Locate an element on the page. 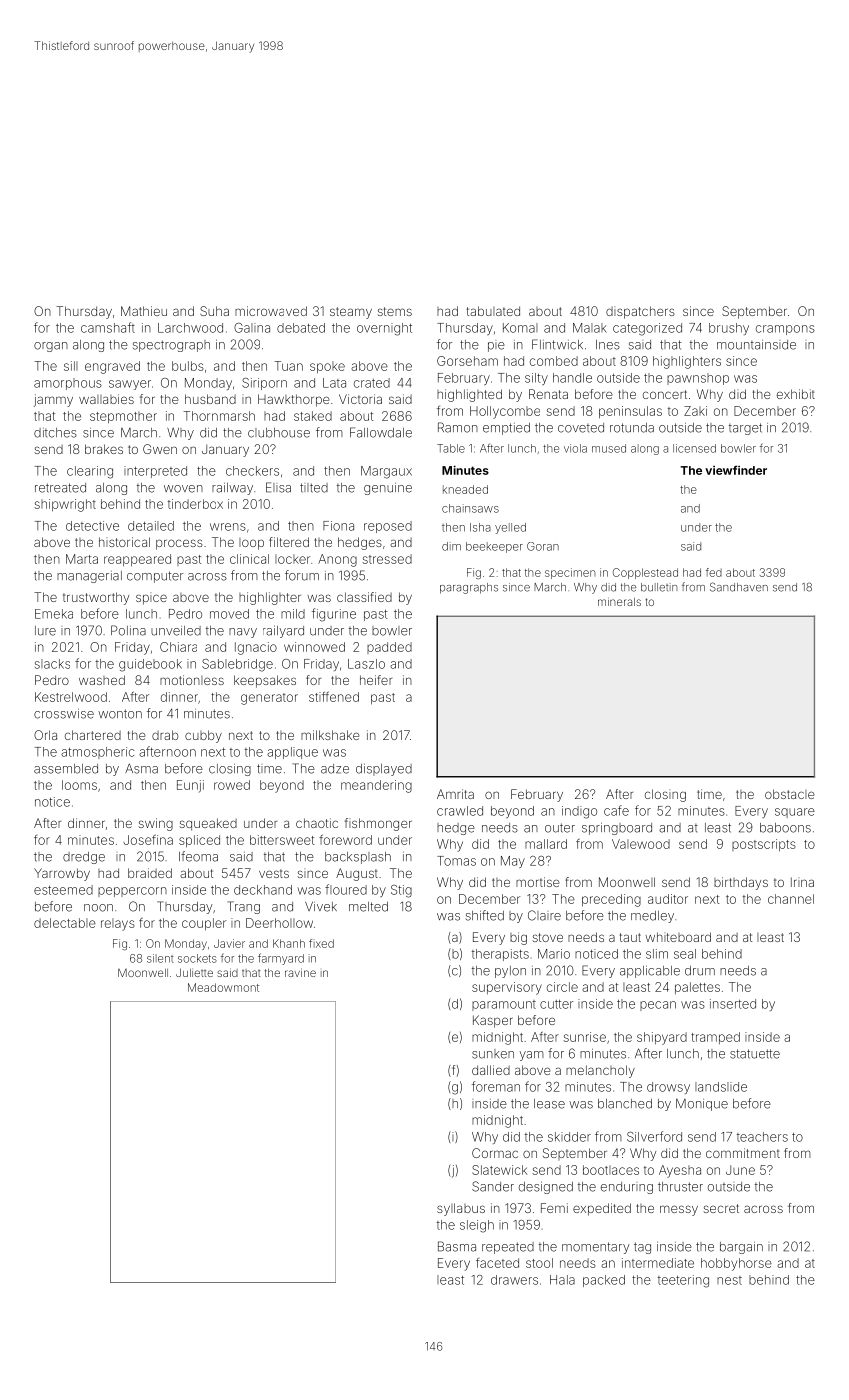  minerals is located at coordinates (619, 601).
